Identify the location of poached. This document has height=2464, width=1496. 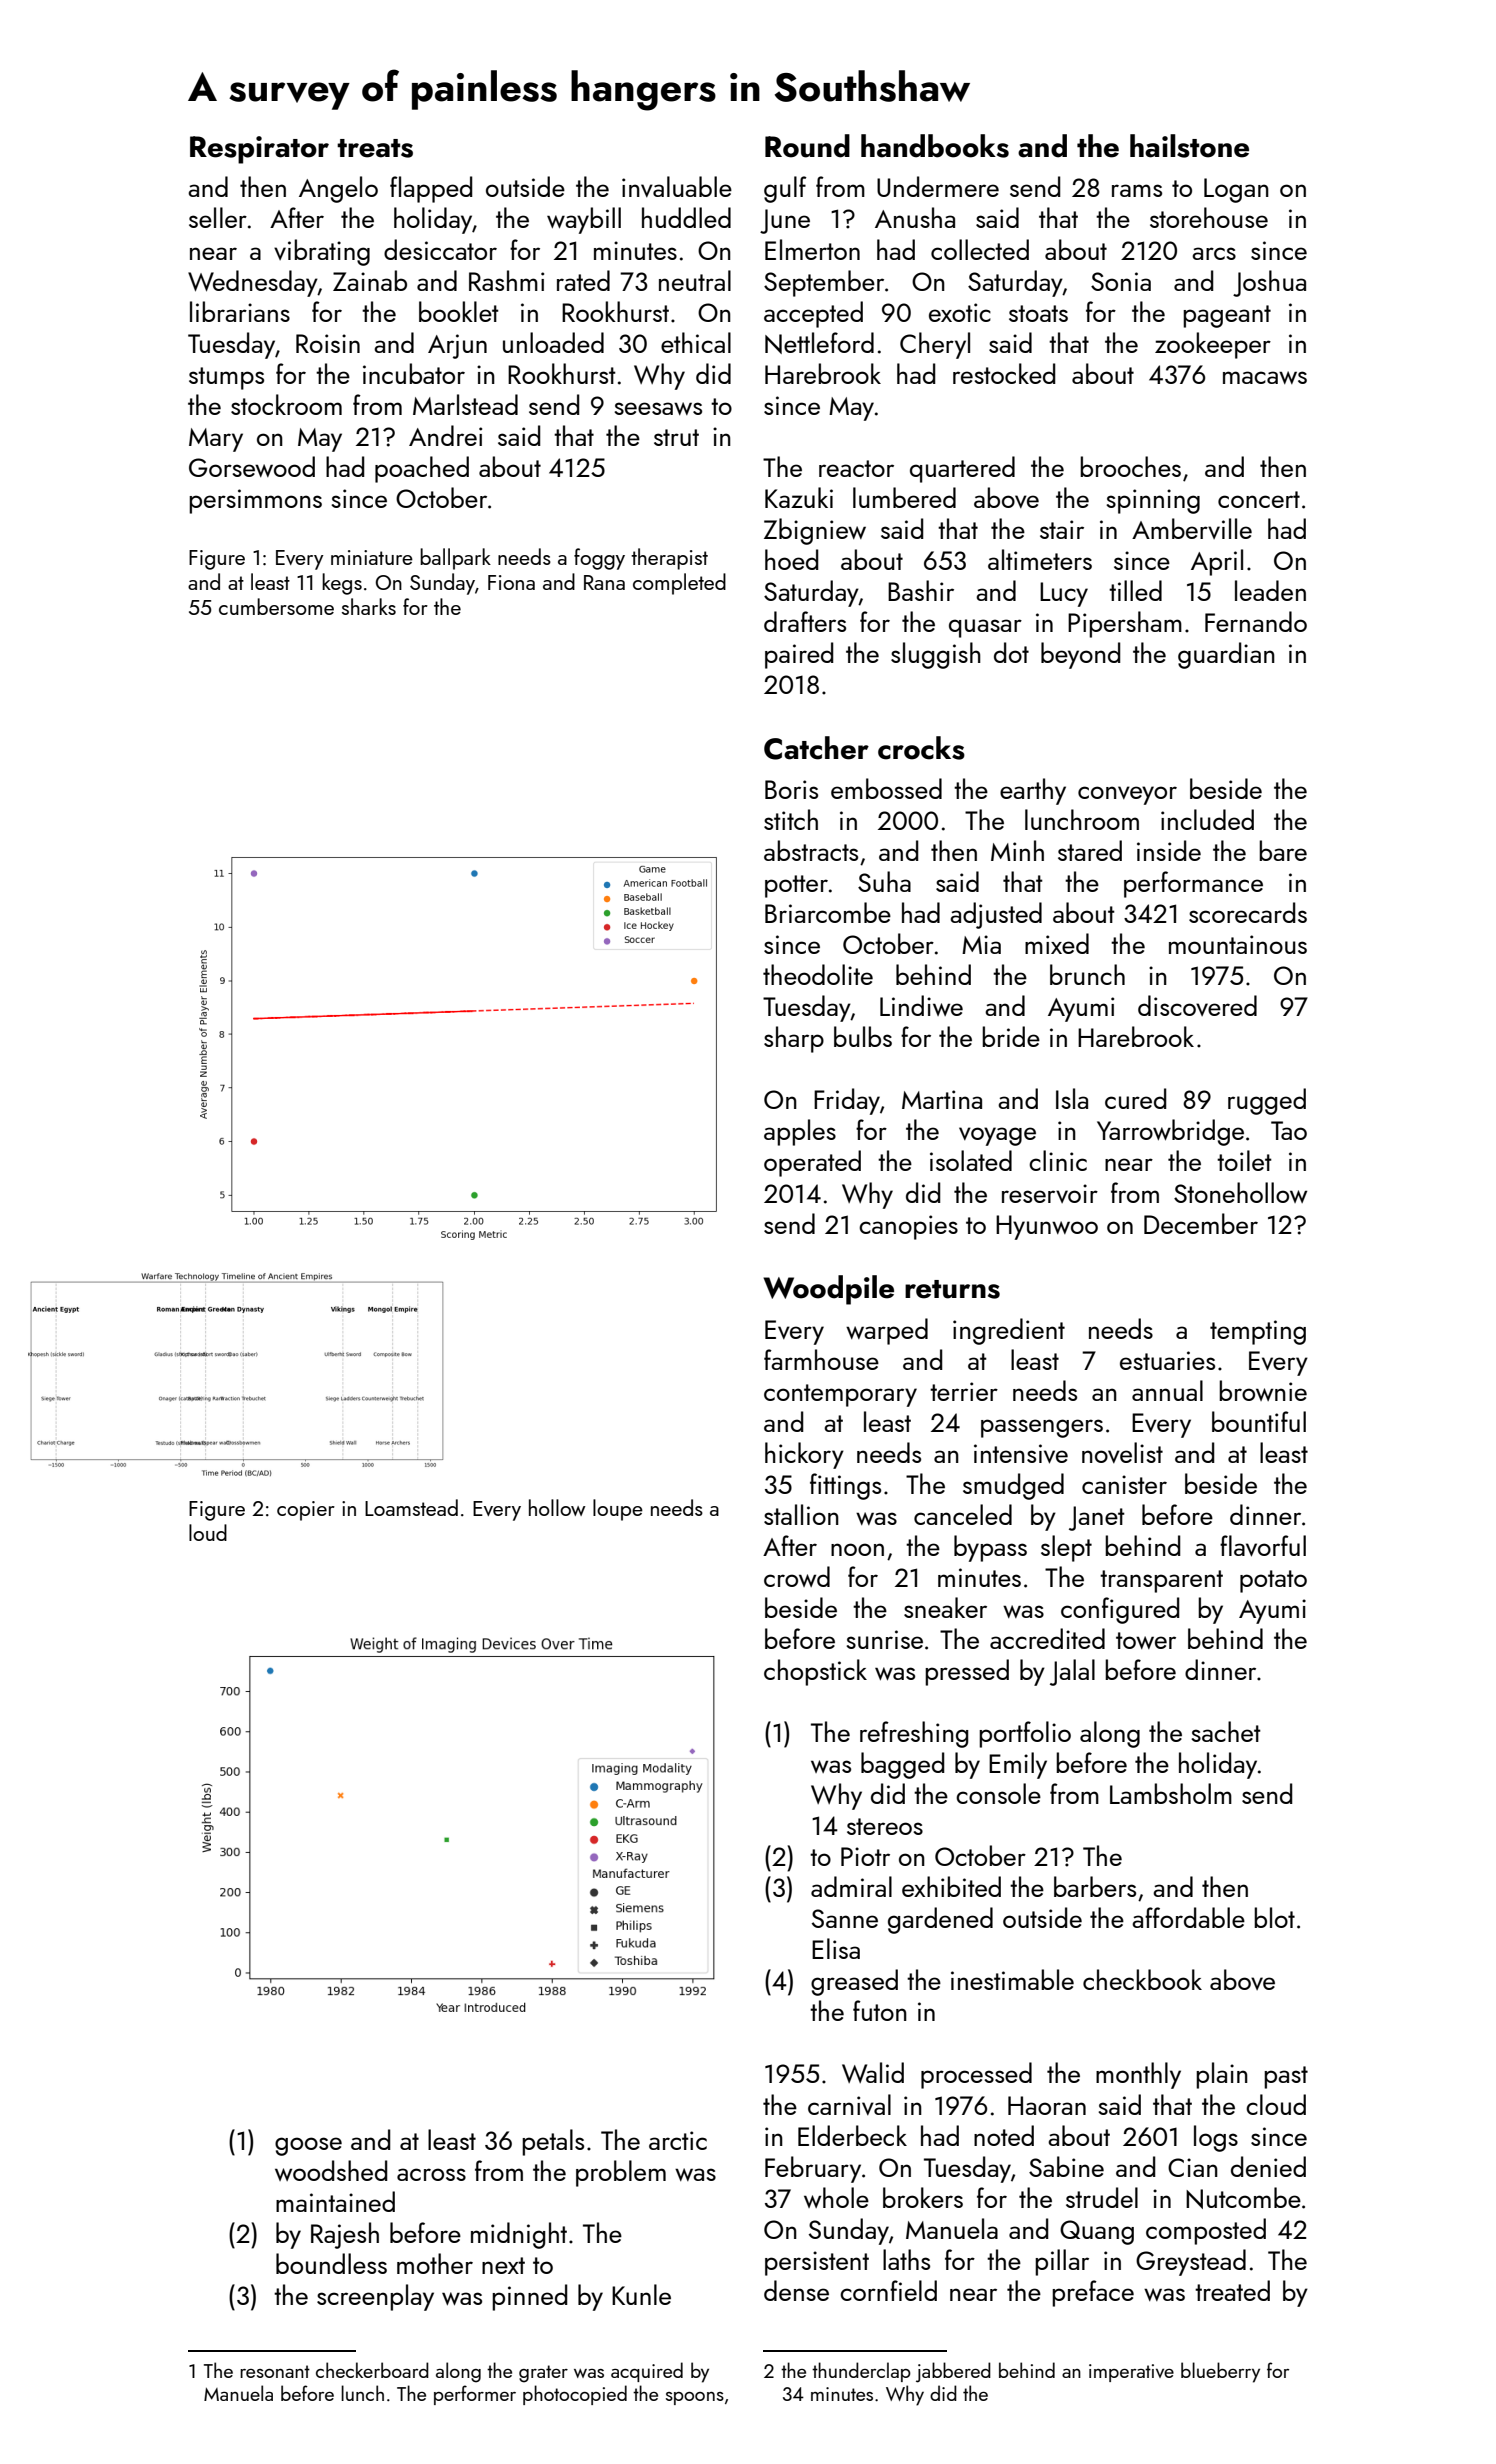
(422, 469).
